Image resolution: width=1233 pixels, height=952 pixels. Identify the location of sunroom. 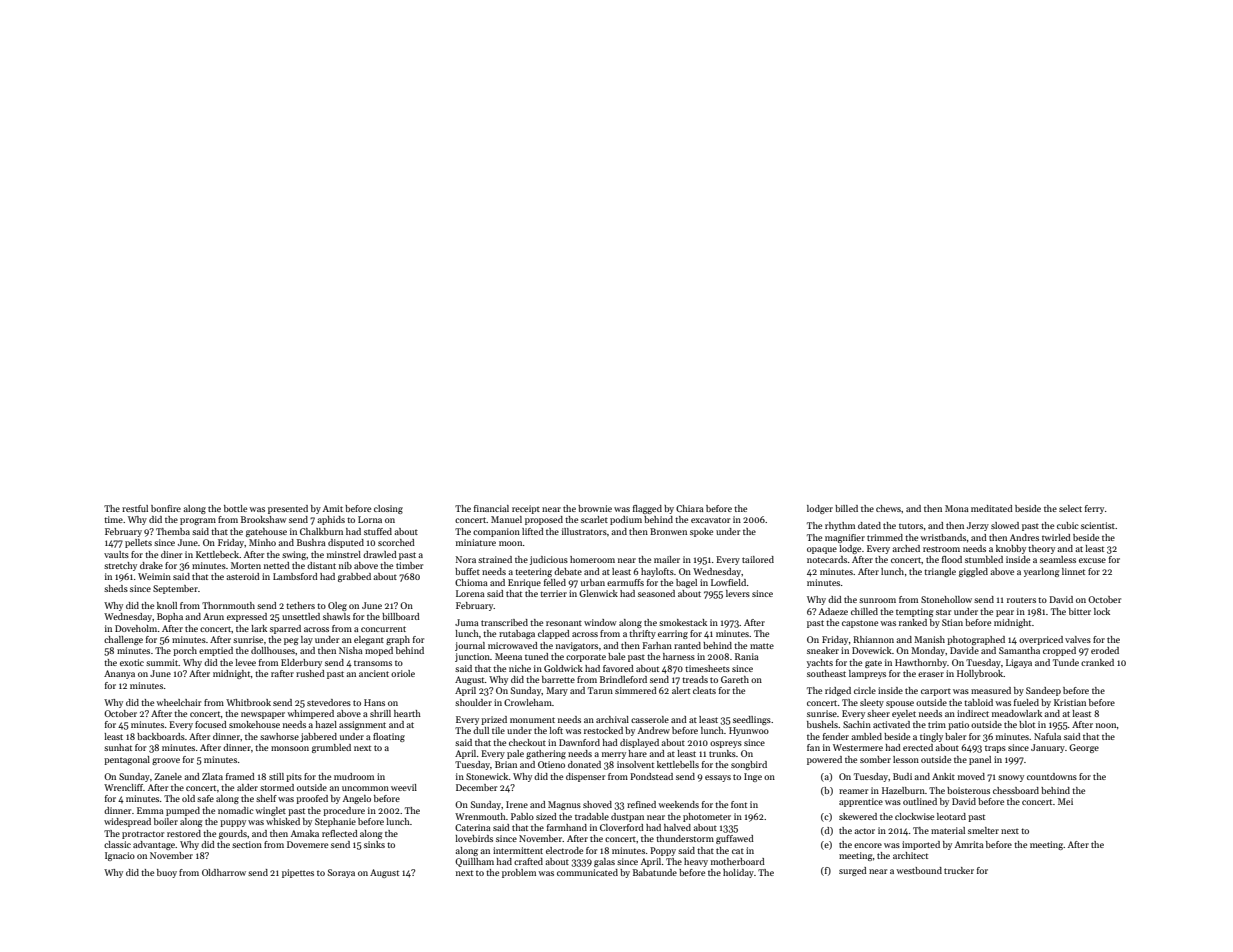
(877, 600).
